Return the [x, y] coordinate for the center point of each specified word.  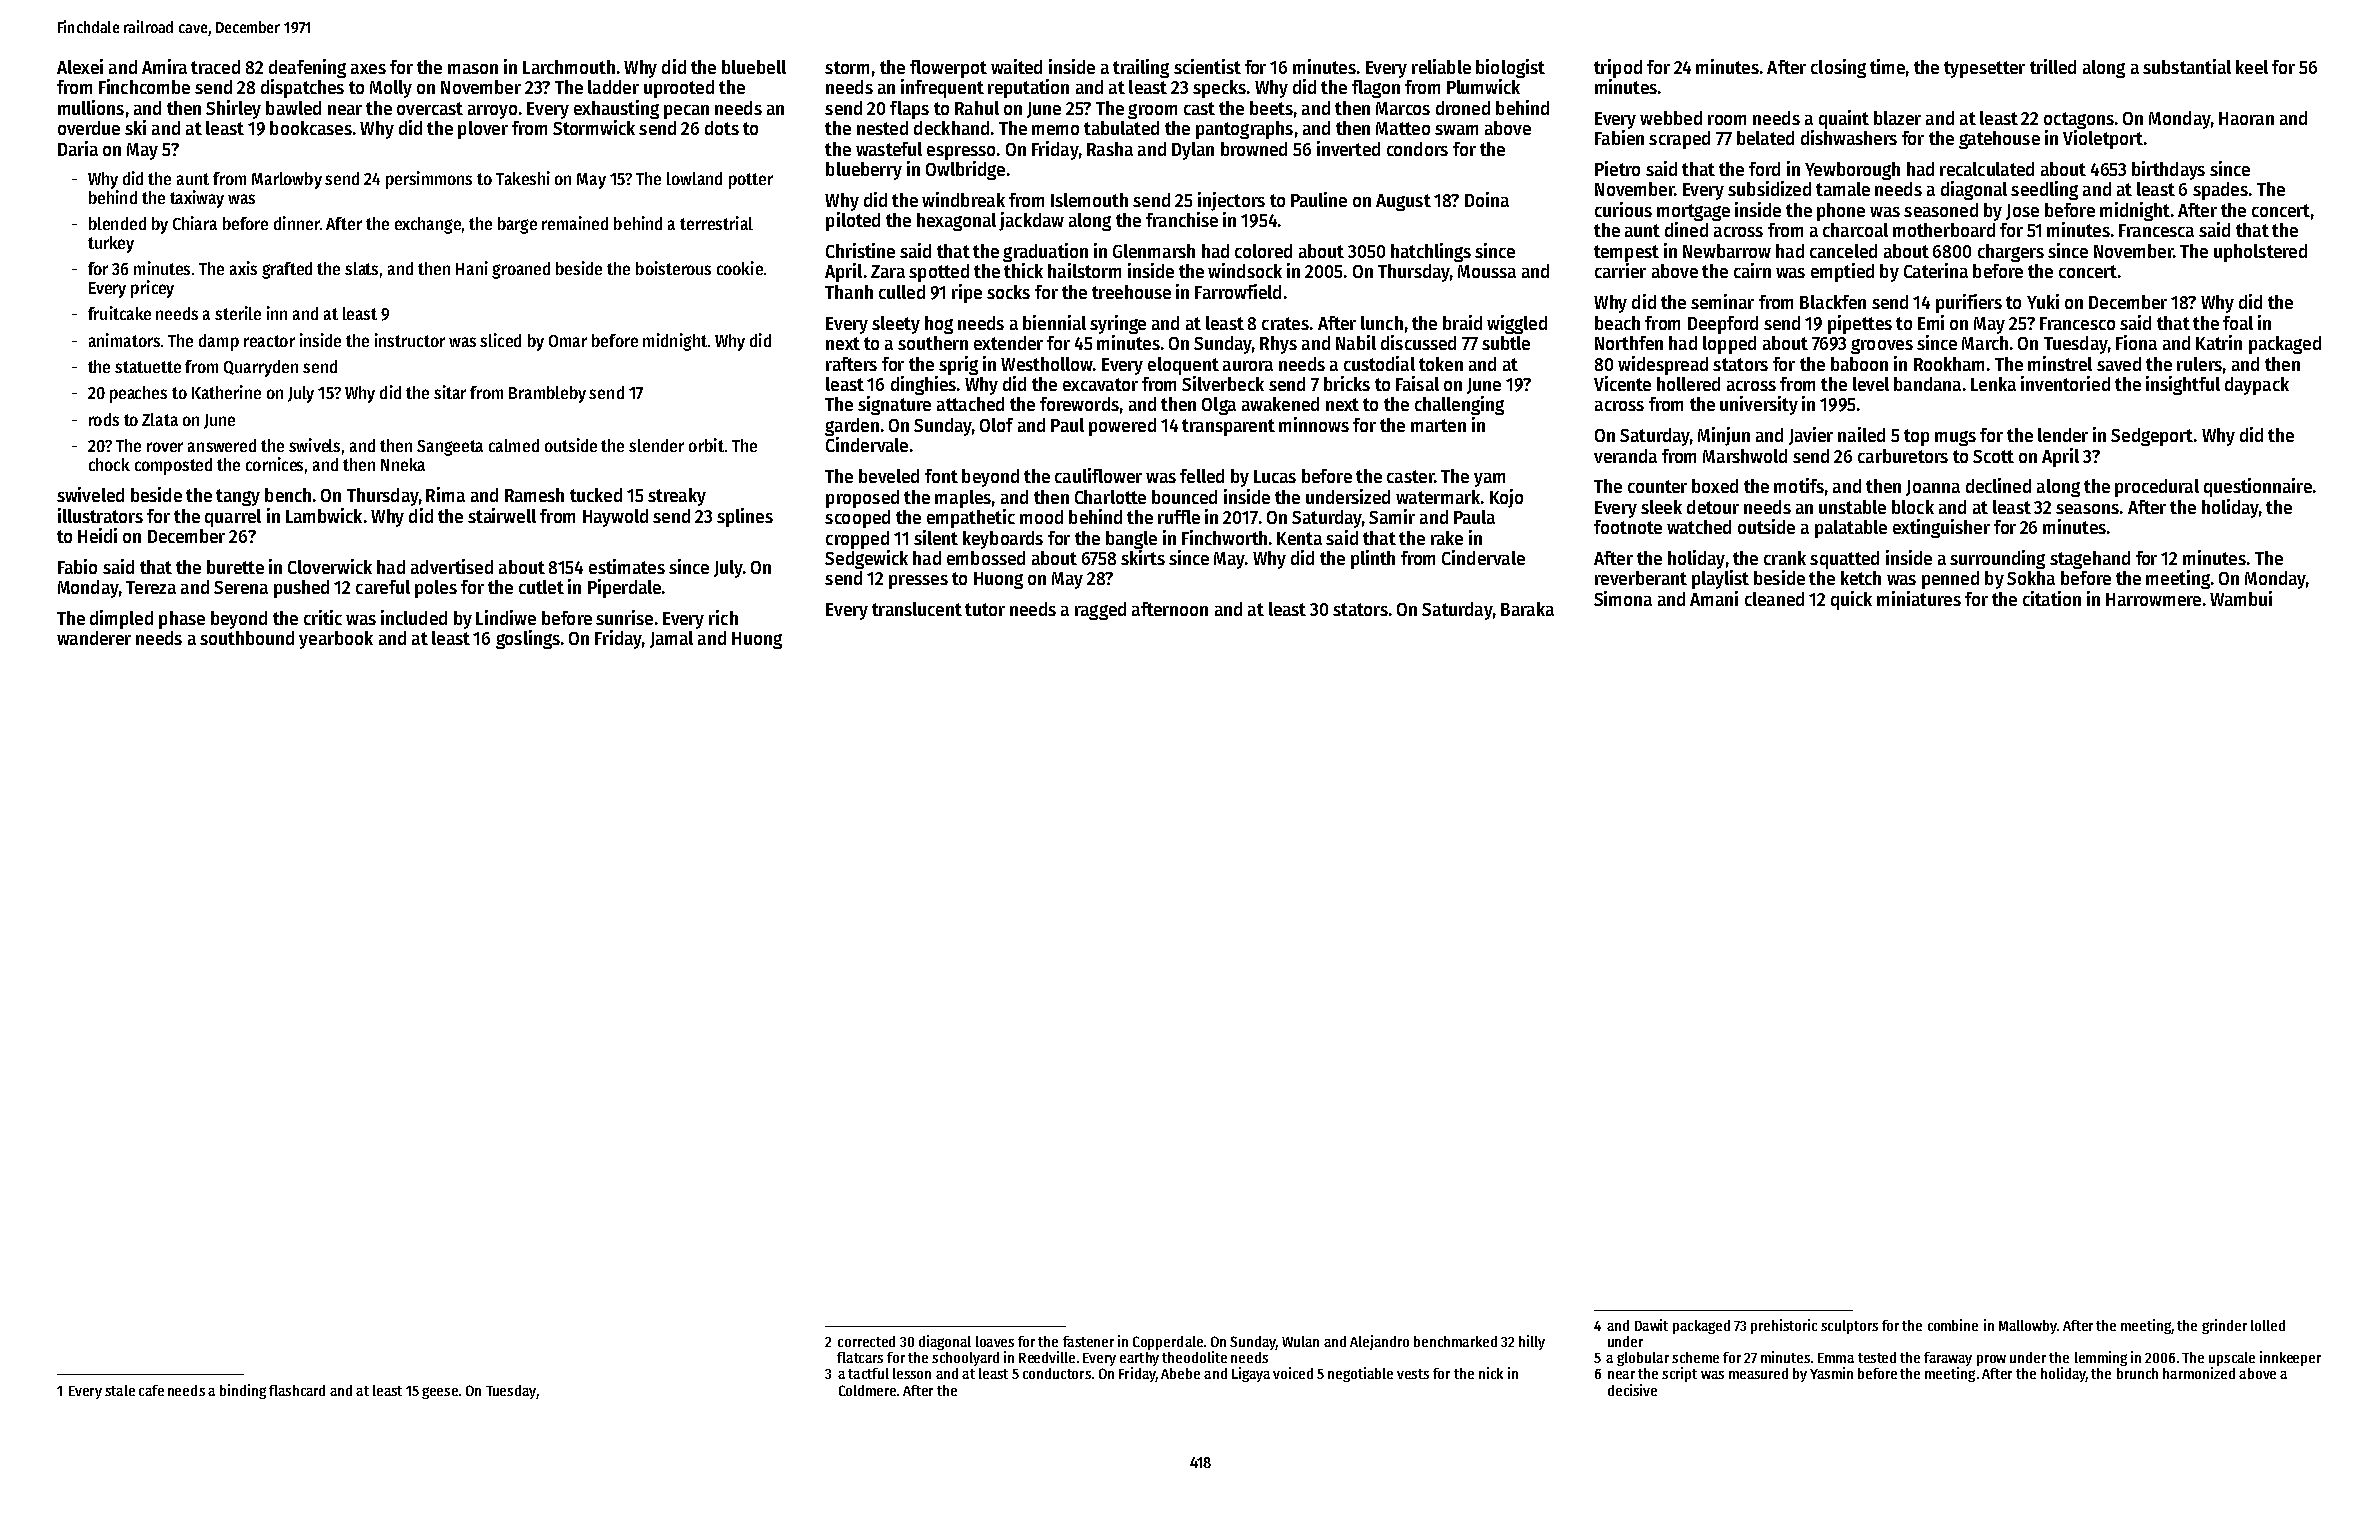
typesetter [1984, 69]
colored [1263, 251]
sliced [500, 340]
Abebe [1180, 1373]
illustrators [100, 515]
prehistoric [1784, 1326]
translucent [917, 609]
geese [440, 1393]
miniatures [1919, 598]
